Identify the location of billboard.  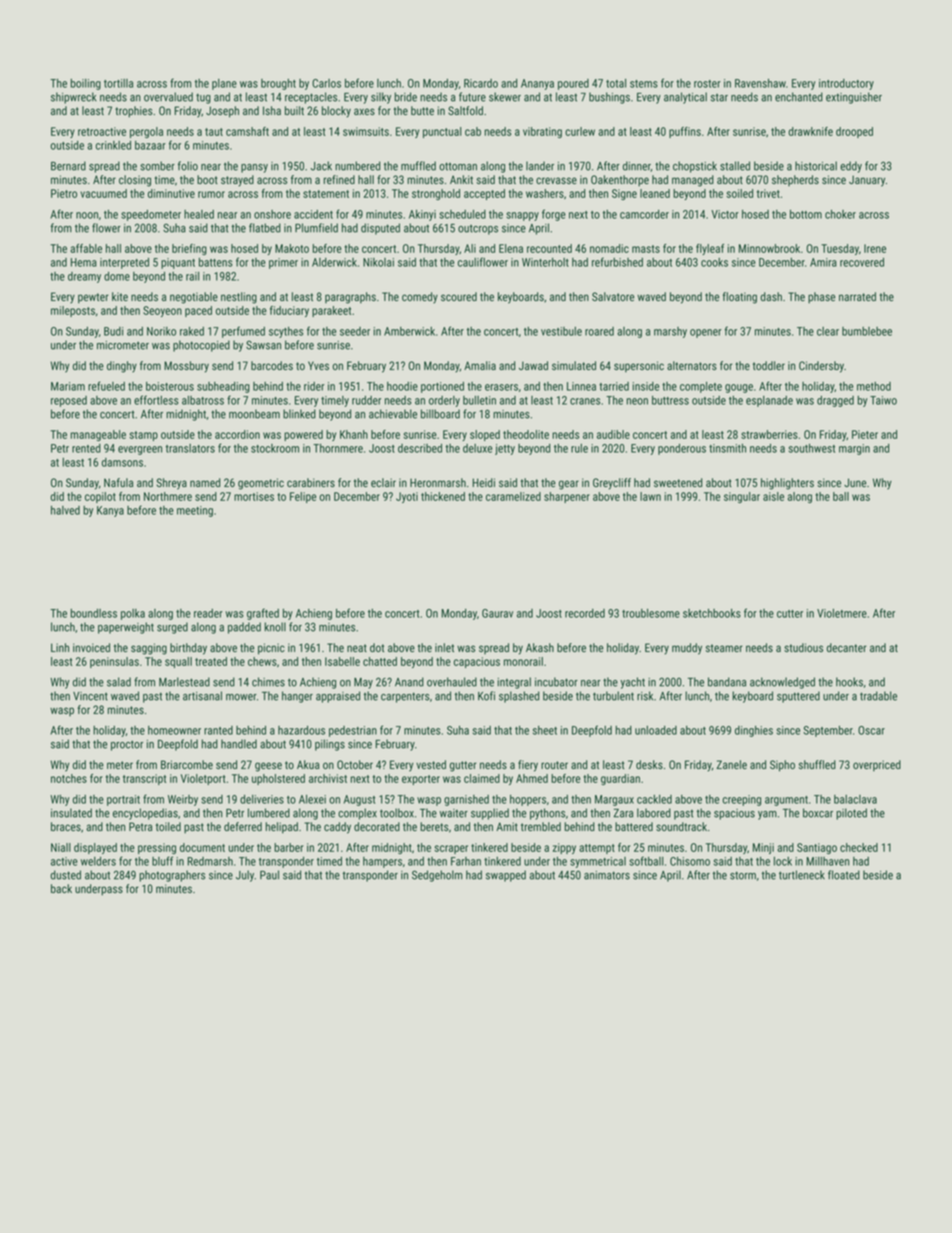
(440, 414).
